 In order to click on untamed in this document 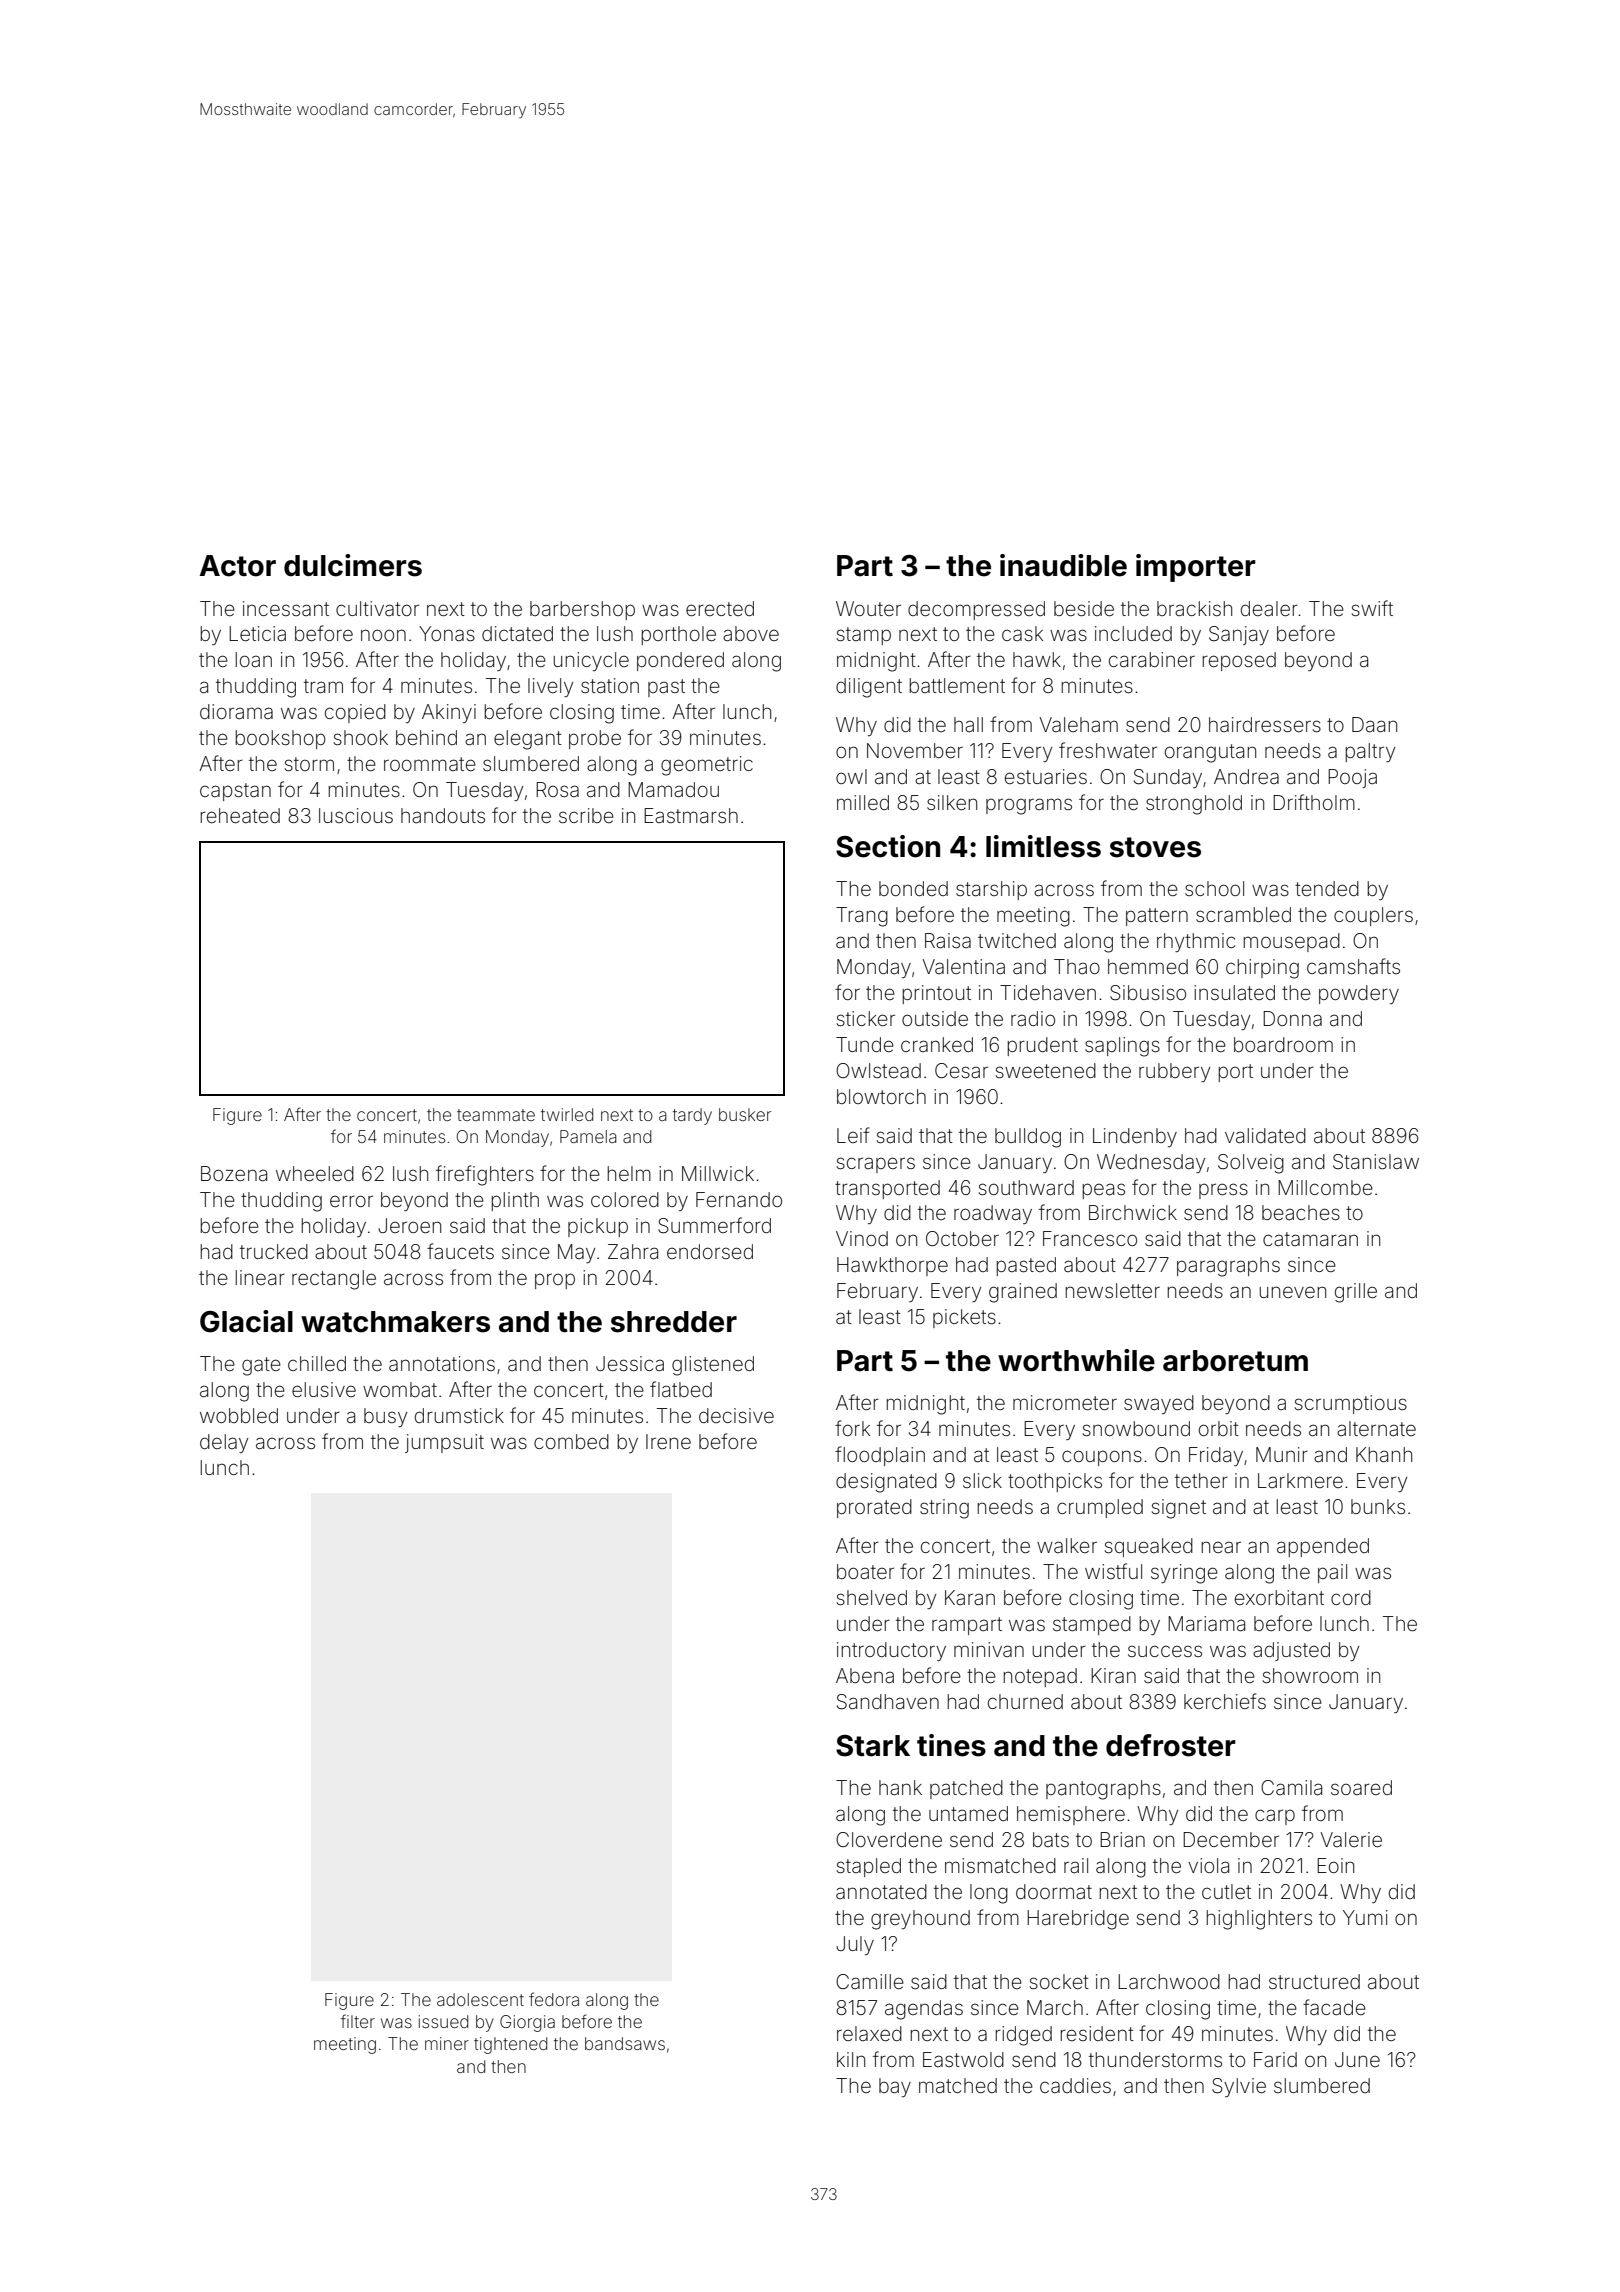, I will do `click(968, 1813)`.
